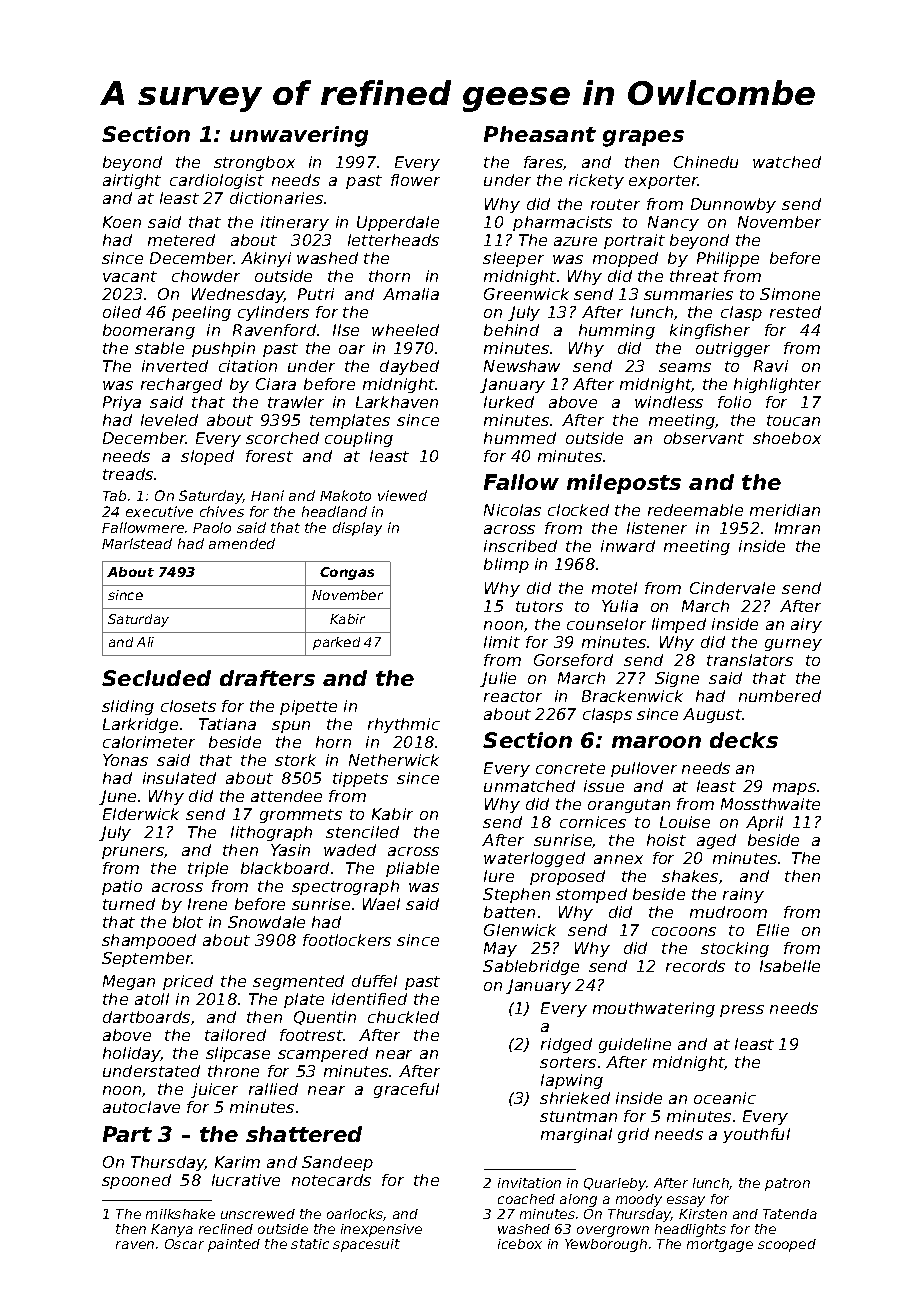  I want to click on Paolo, so click(212, 527).
